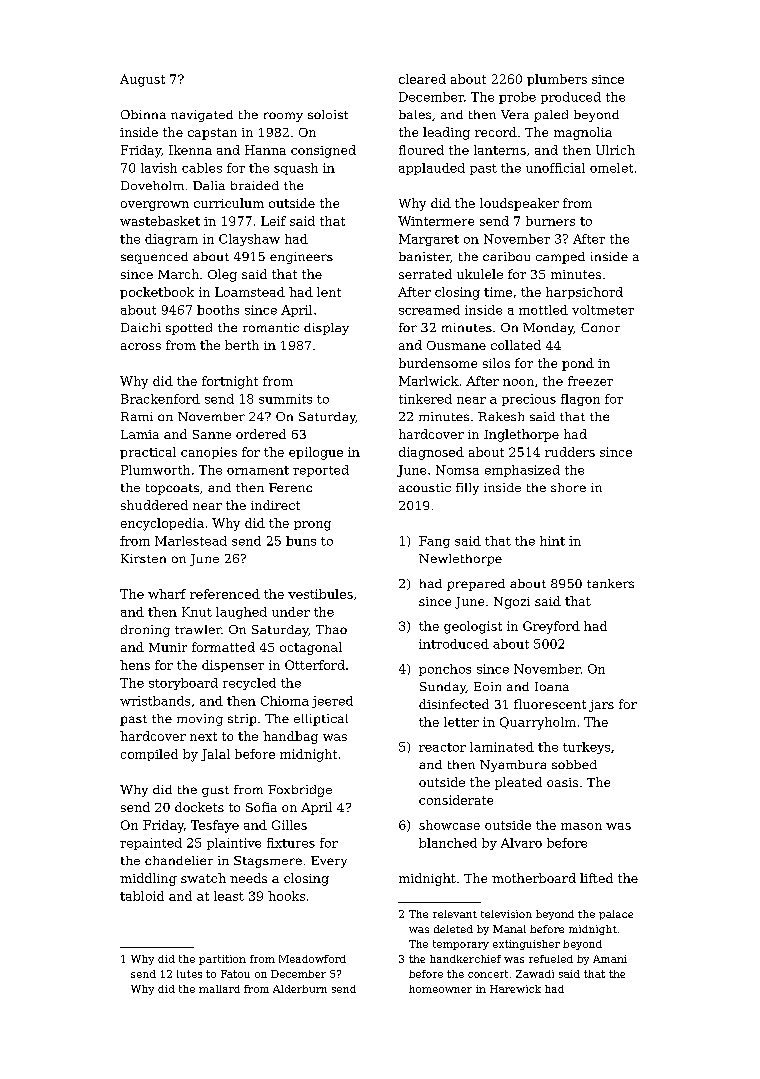 This screenshot has height=1079, width=760. Describe the element at coordinates (601, 706) in the screenshot. I see `jars` at that location.
